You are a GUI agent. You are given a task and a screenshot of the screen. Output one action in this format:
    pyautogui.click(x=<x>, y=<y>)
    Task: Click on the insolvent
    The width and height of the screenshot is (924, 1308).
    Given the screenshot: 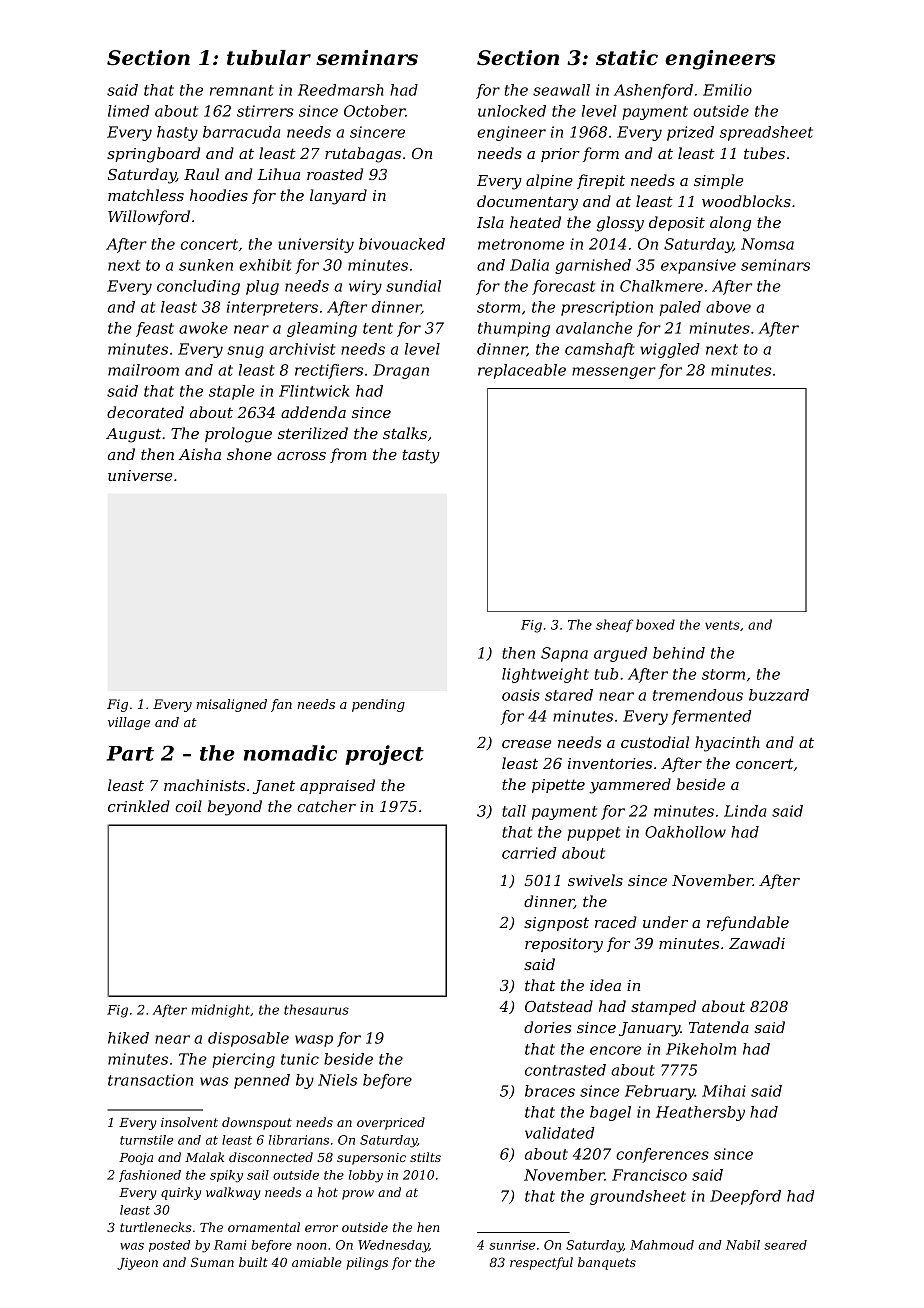 What is the action you would take?
    pyautogui.click(x=189, y=1122)
